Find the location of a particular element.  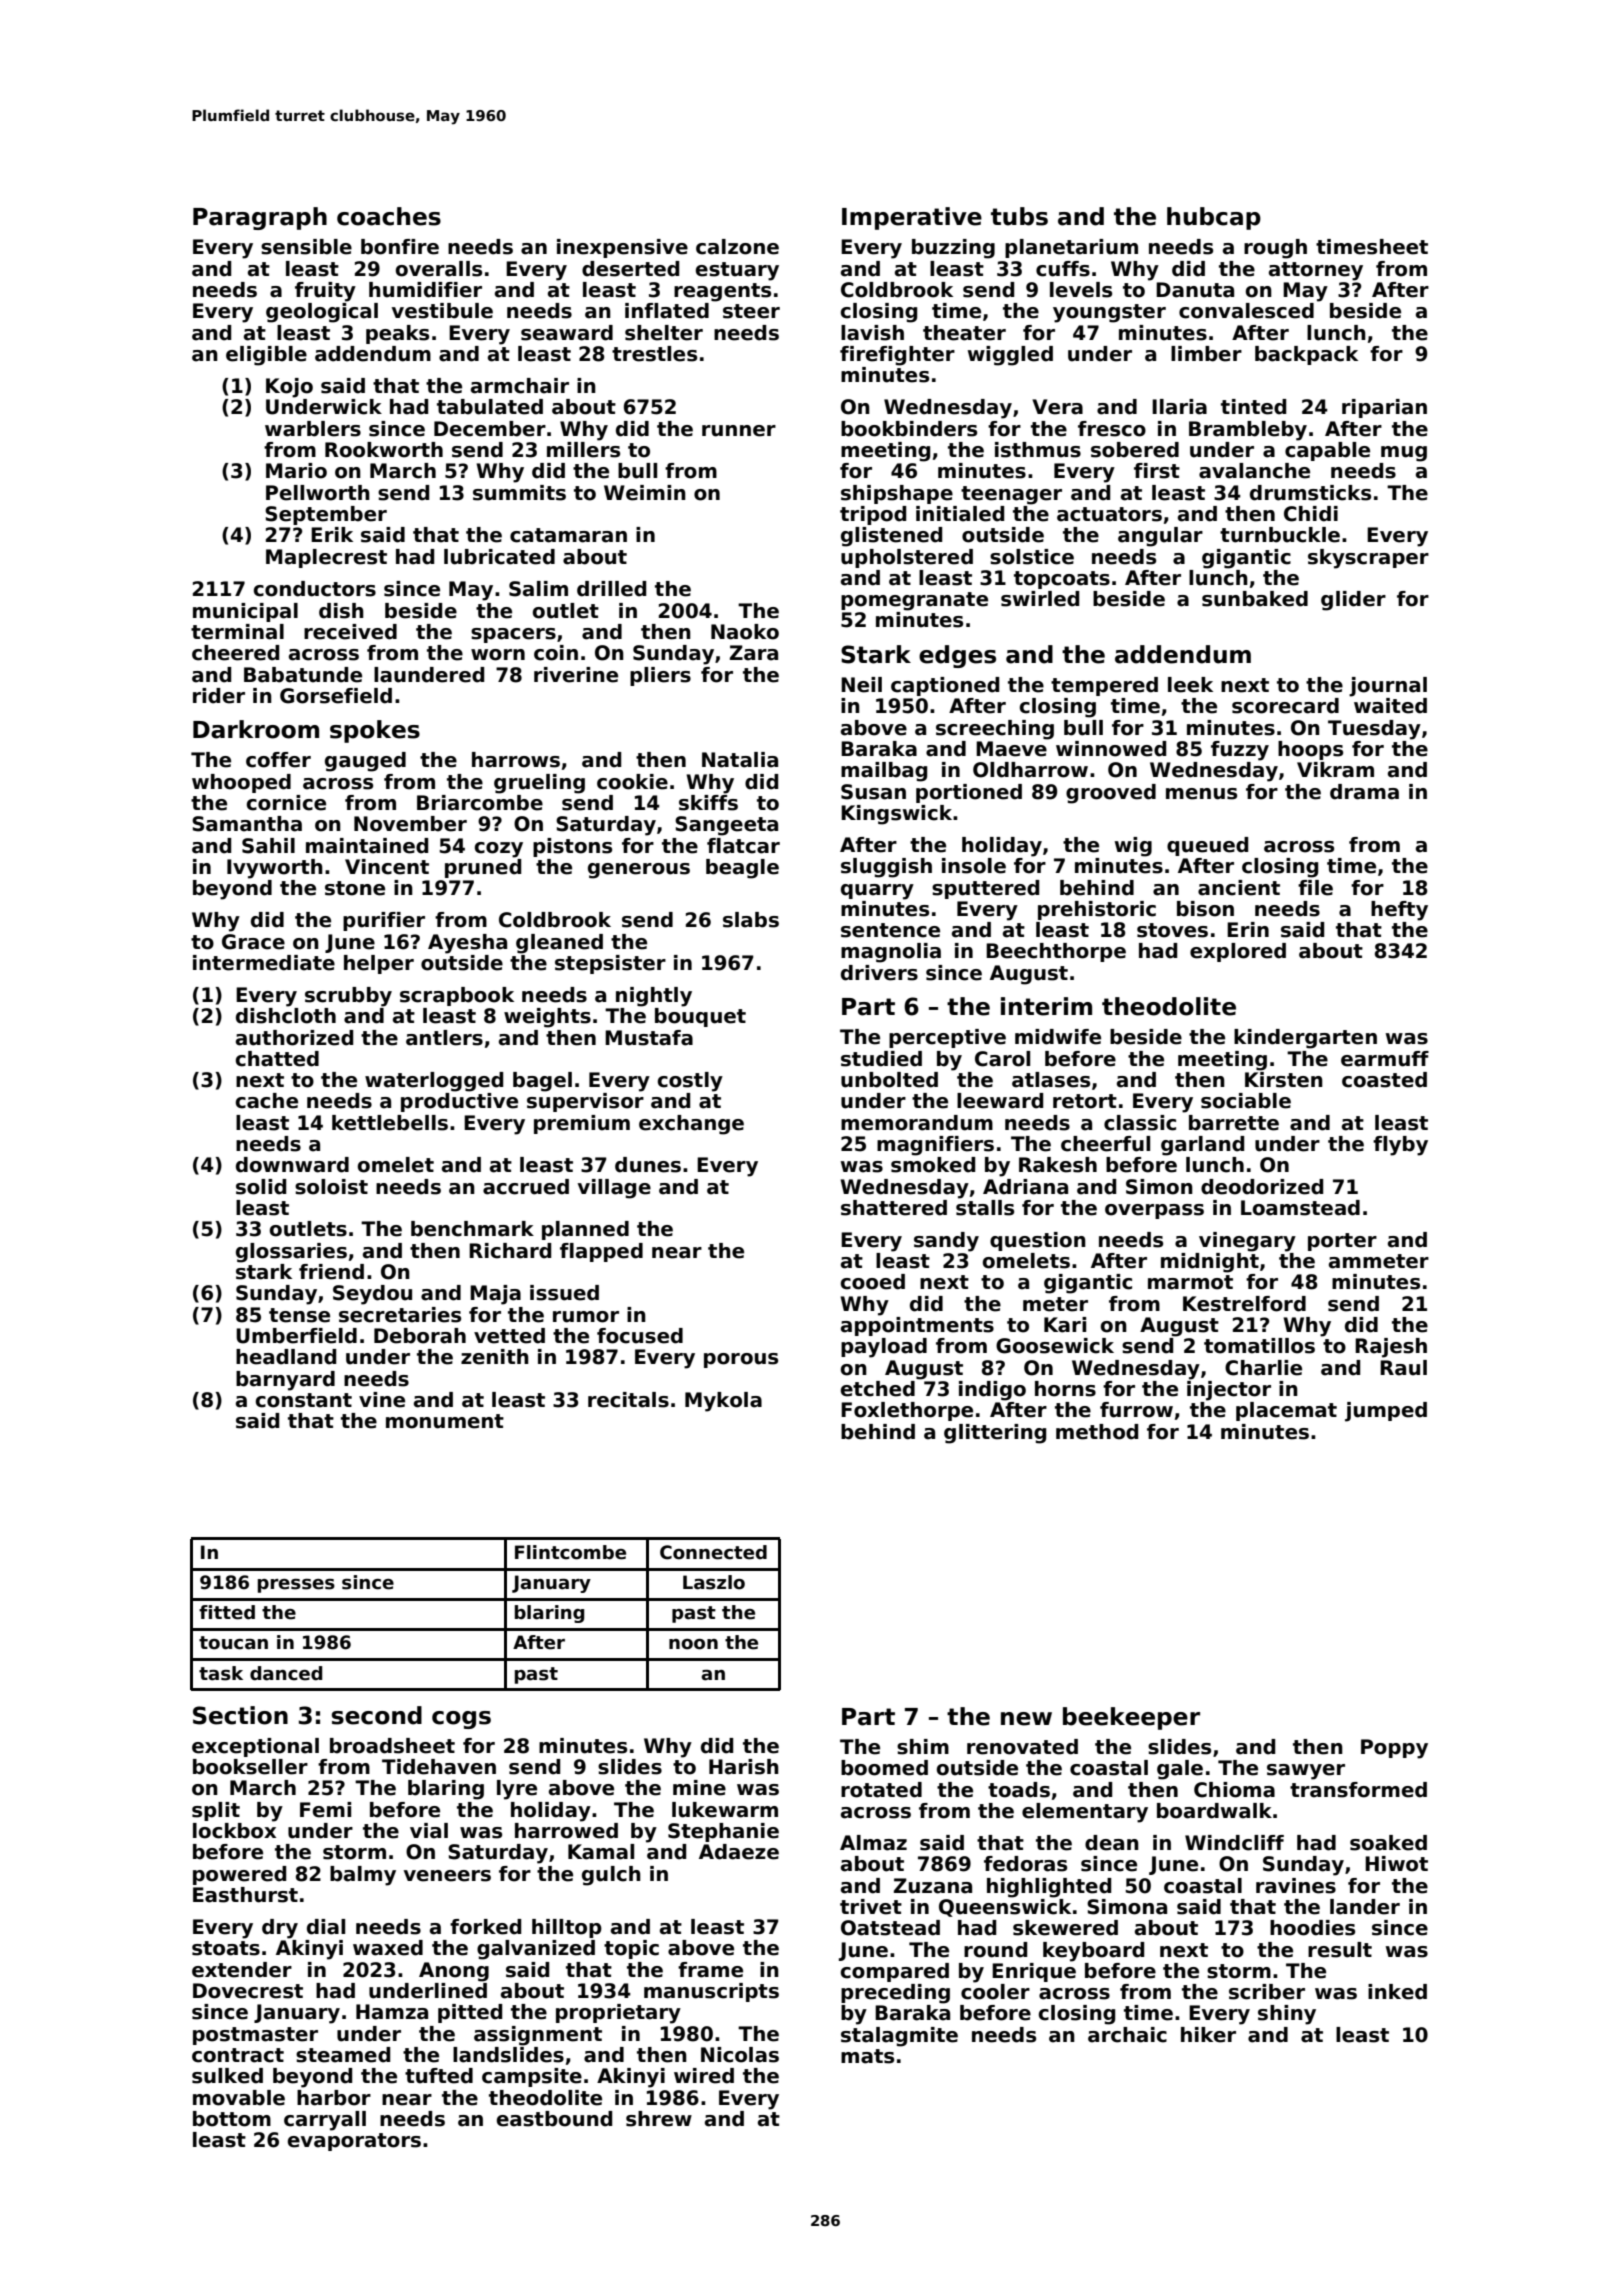

attorney is located at coordinates (1316, 271).
